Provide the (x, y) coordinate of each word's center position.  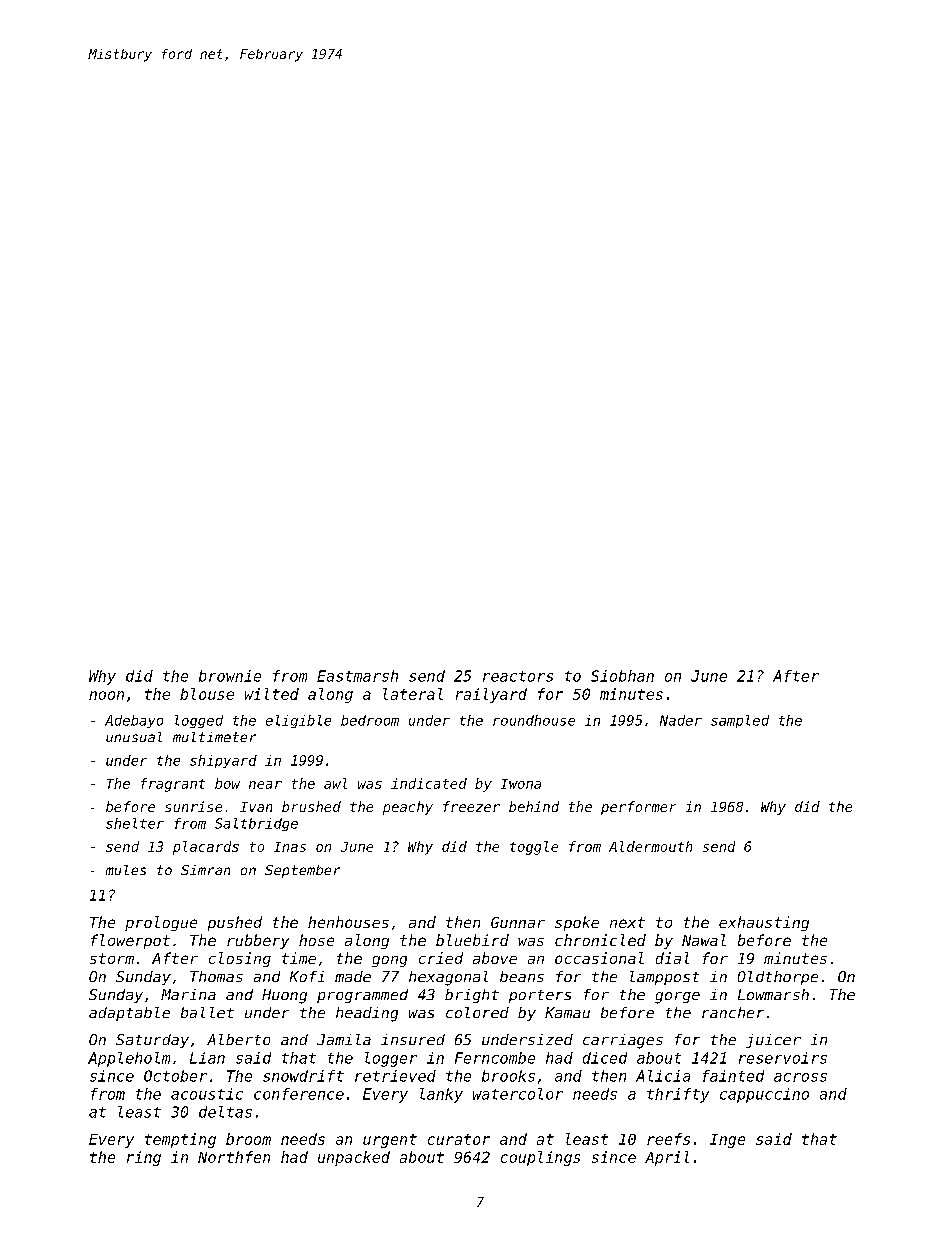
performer (638, 808)
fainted (733, 1076)
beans (522, 976)
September (302, 871)
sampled (740, 721)
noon (106, 695)
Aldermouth (650, 846)
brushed (311, 806)
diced (605, 1058)
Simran (205, 870)
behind (534, 806)
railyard (491, 695)
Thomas (216, 976)
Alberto (238, 1039)
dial (672, 958)
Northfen (234, 1157)
